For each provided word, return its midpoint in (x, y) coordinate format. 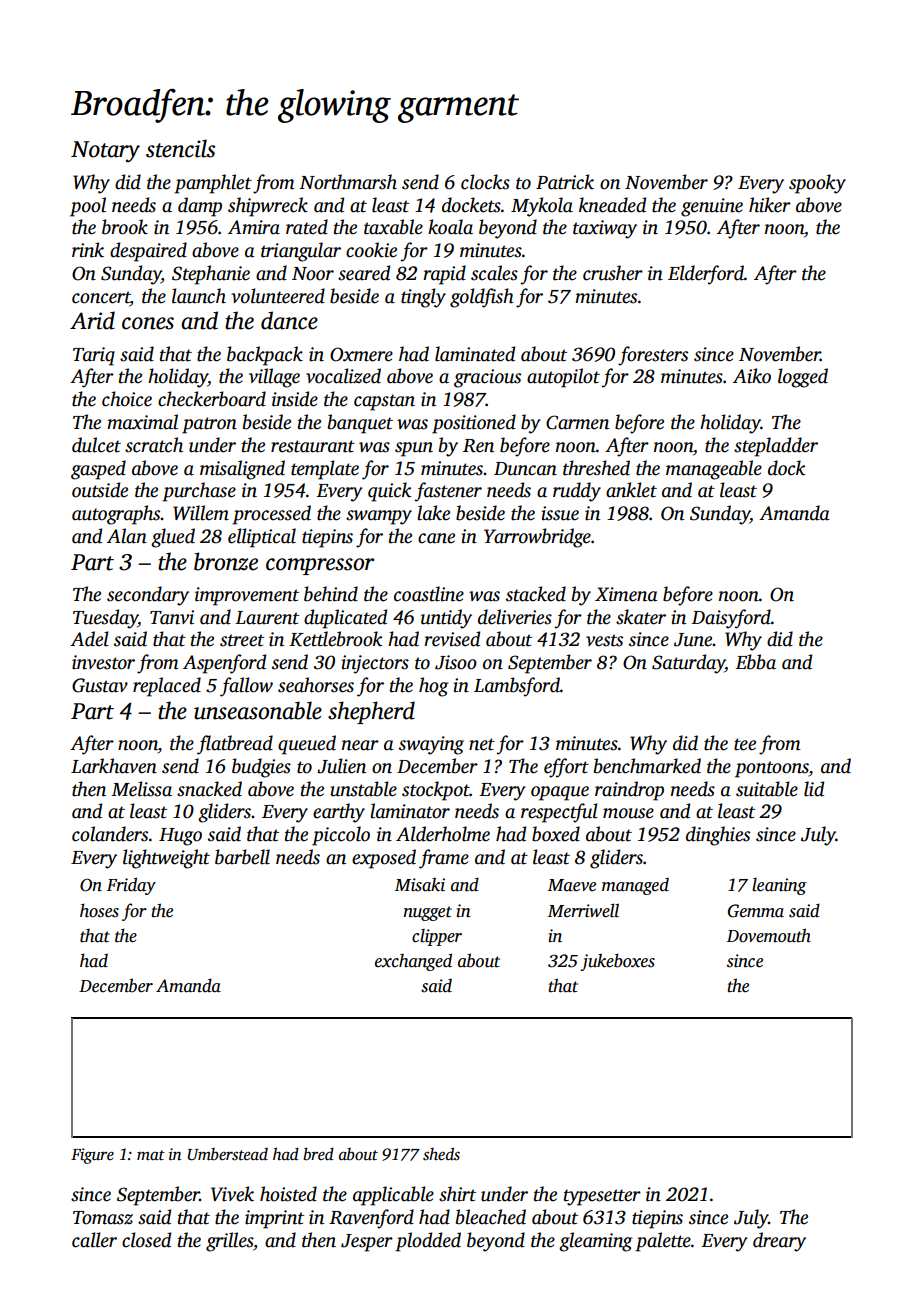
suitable (767, 789)
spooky (817, 184)
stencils (180, 148)
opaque (560, 793)
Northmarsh (348, 182)
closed (146, 1240)
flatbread (235, 745)
